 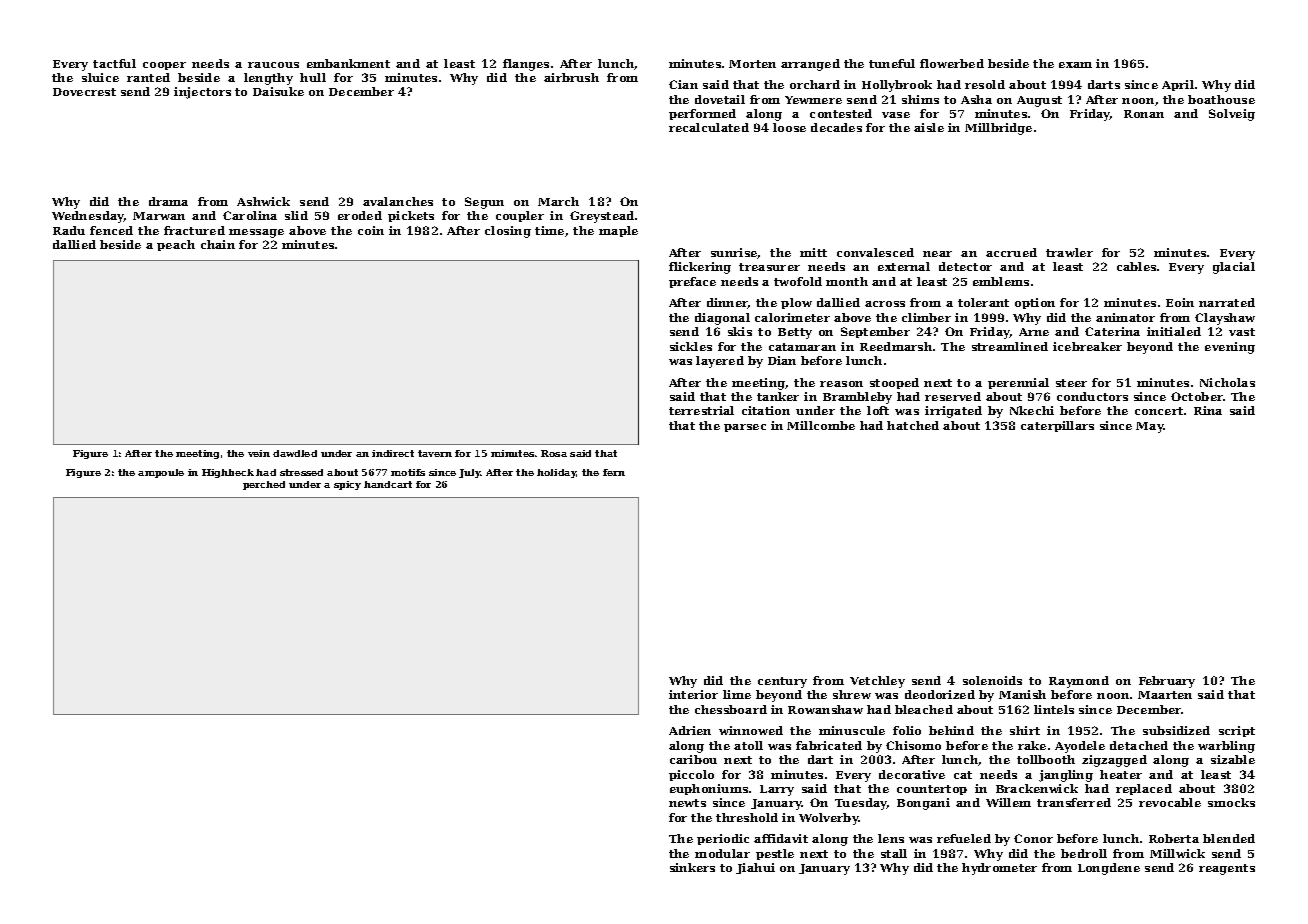 I want to click on climber, so click(x=926, y=317).
